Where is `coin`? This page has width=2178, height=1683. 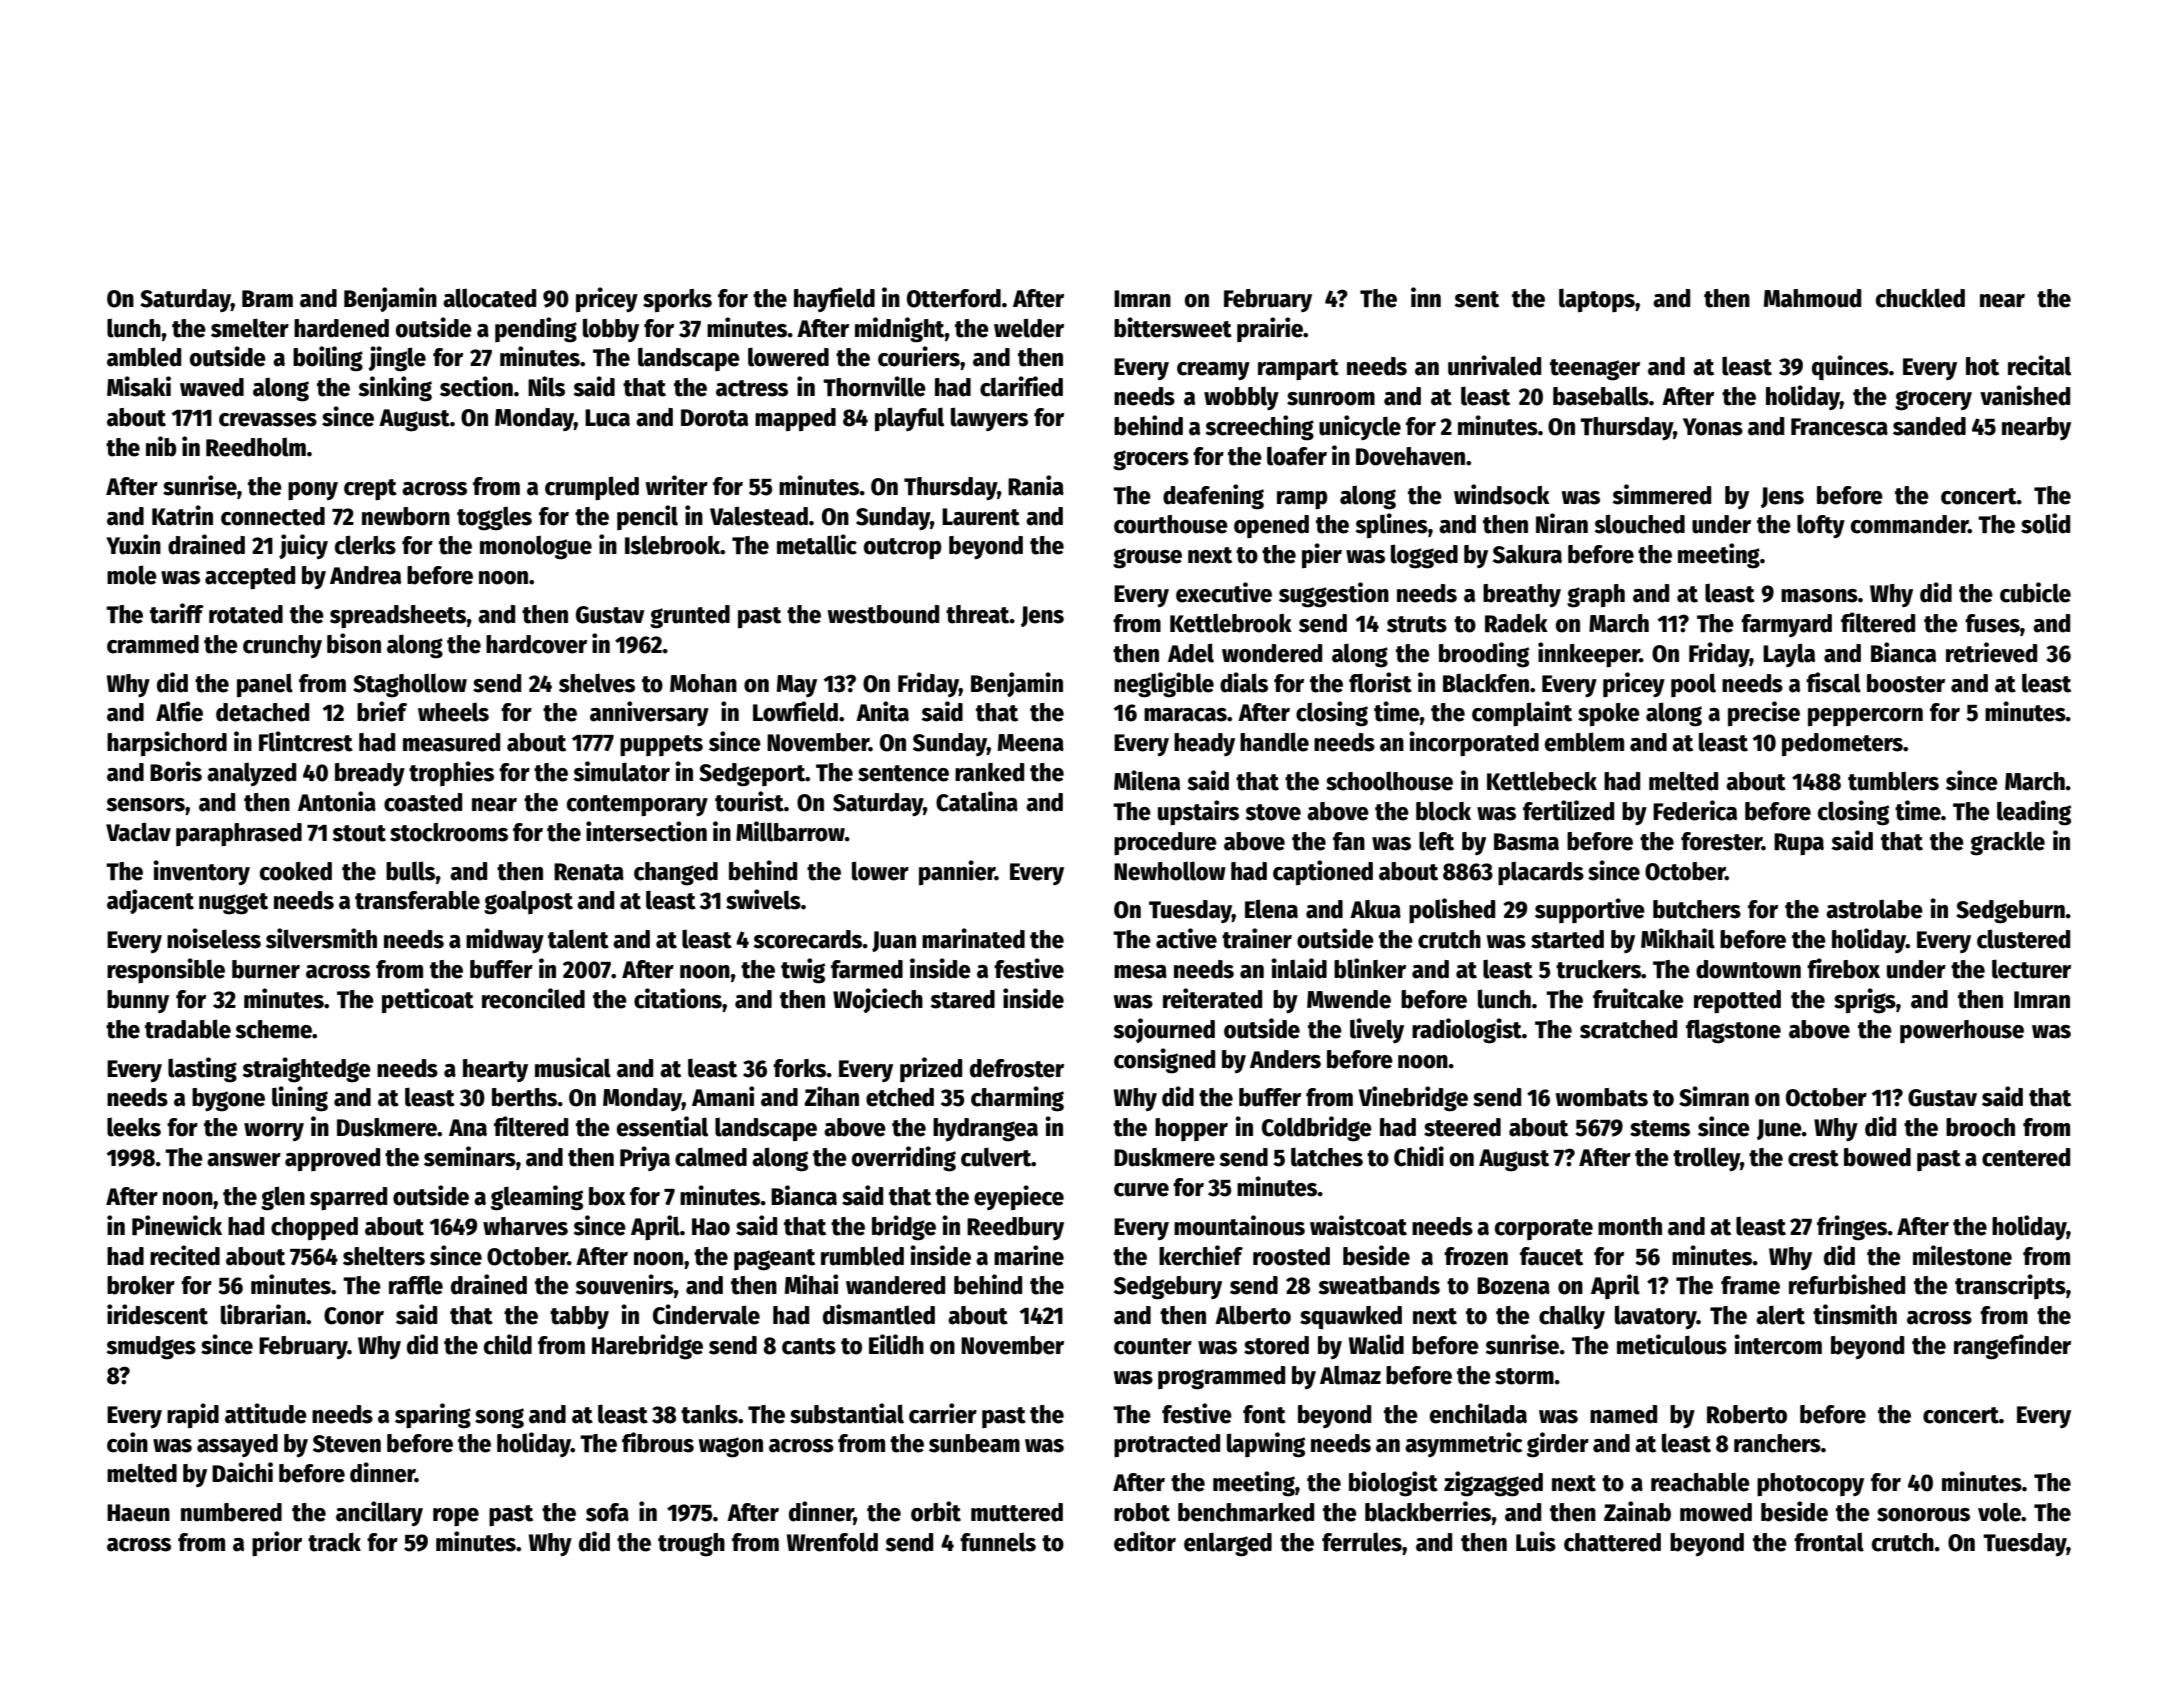
coin is located at coordinates (127, 1442).
